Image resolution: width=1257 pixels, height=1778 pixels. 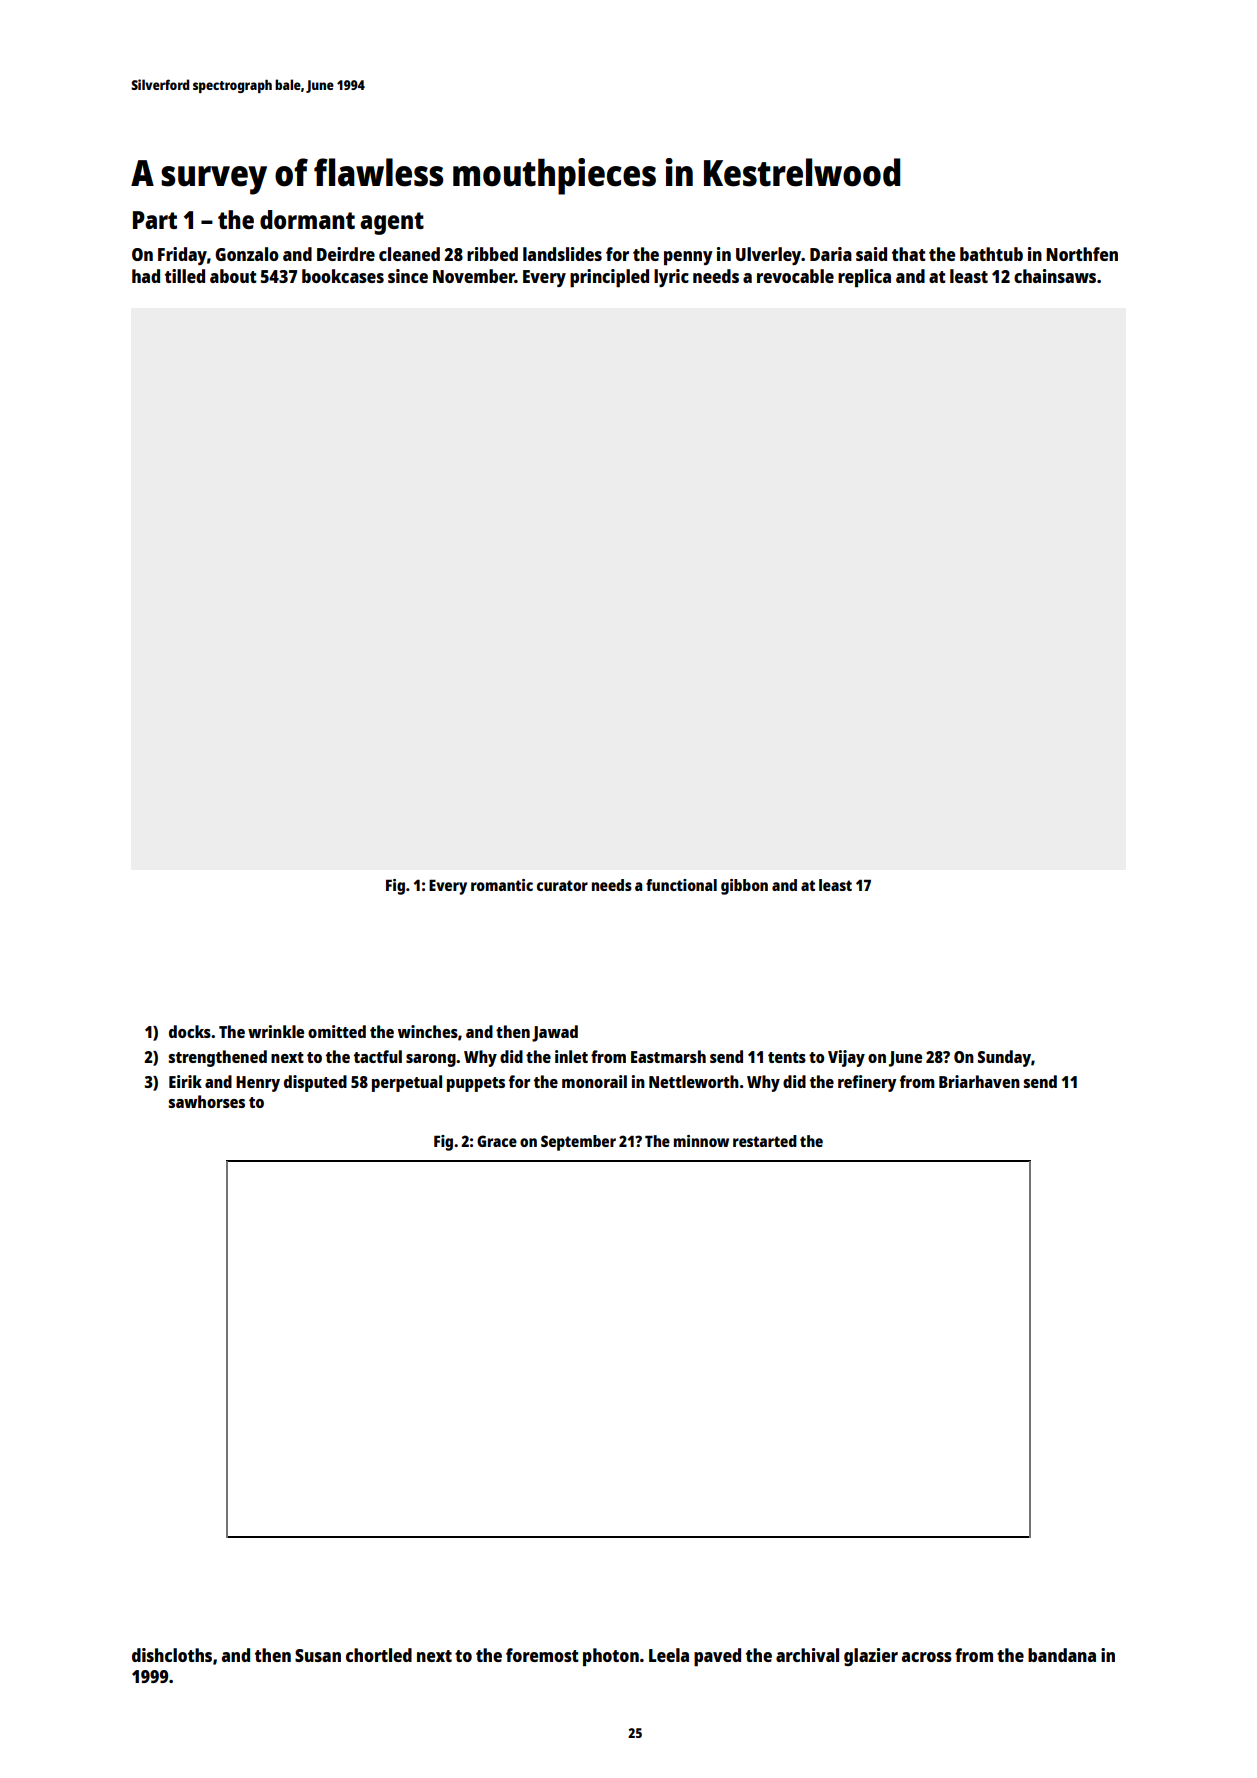 What do you see at coordinates (871, 254) in the screenshot?
I see `said` at bounding box center [871, 254].
